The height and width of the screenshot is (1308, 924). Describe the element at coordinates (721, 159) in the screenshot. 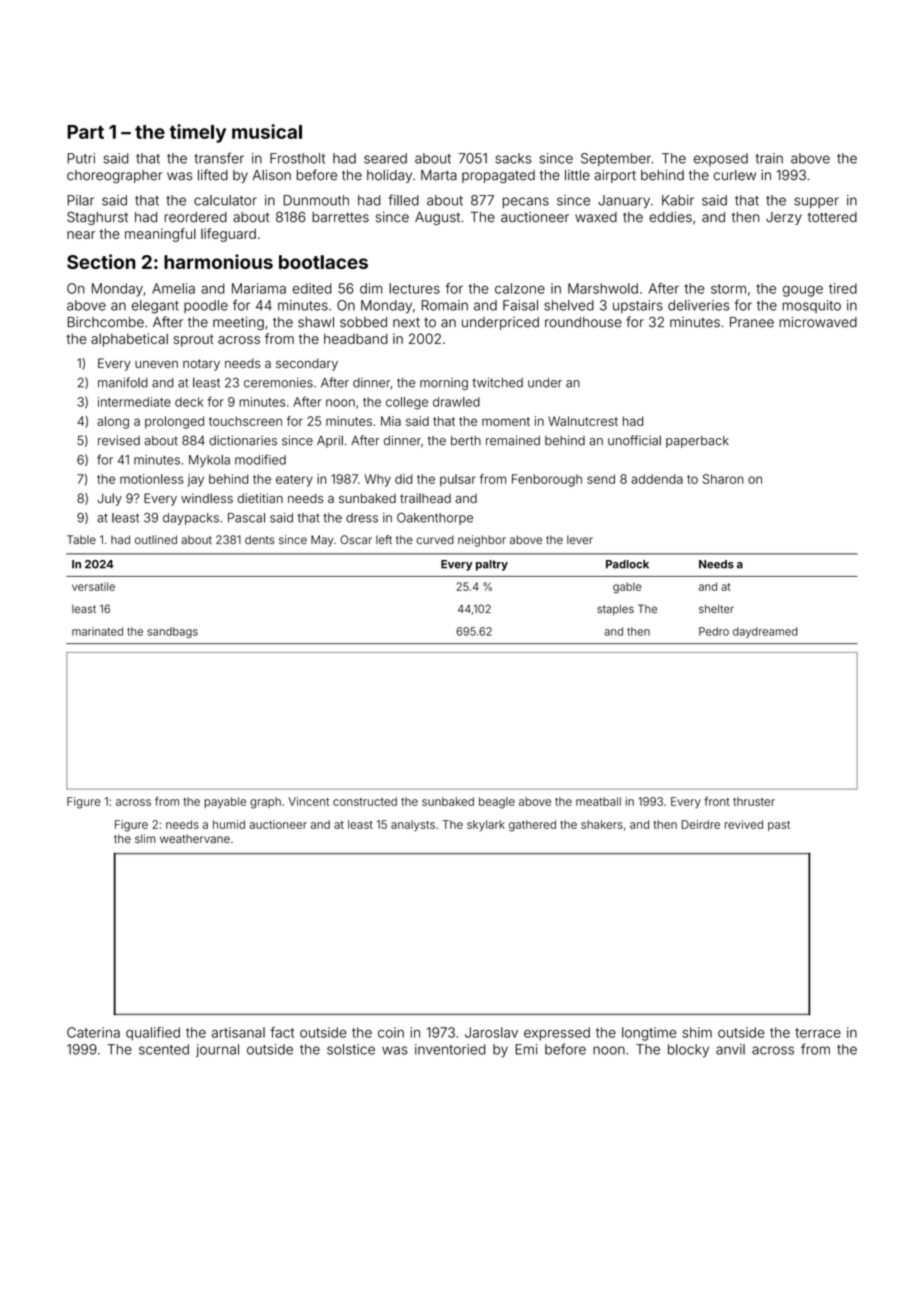

I see `exposed` at that location.
